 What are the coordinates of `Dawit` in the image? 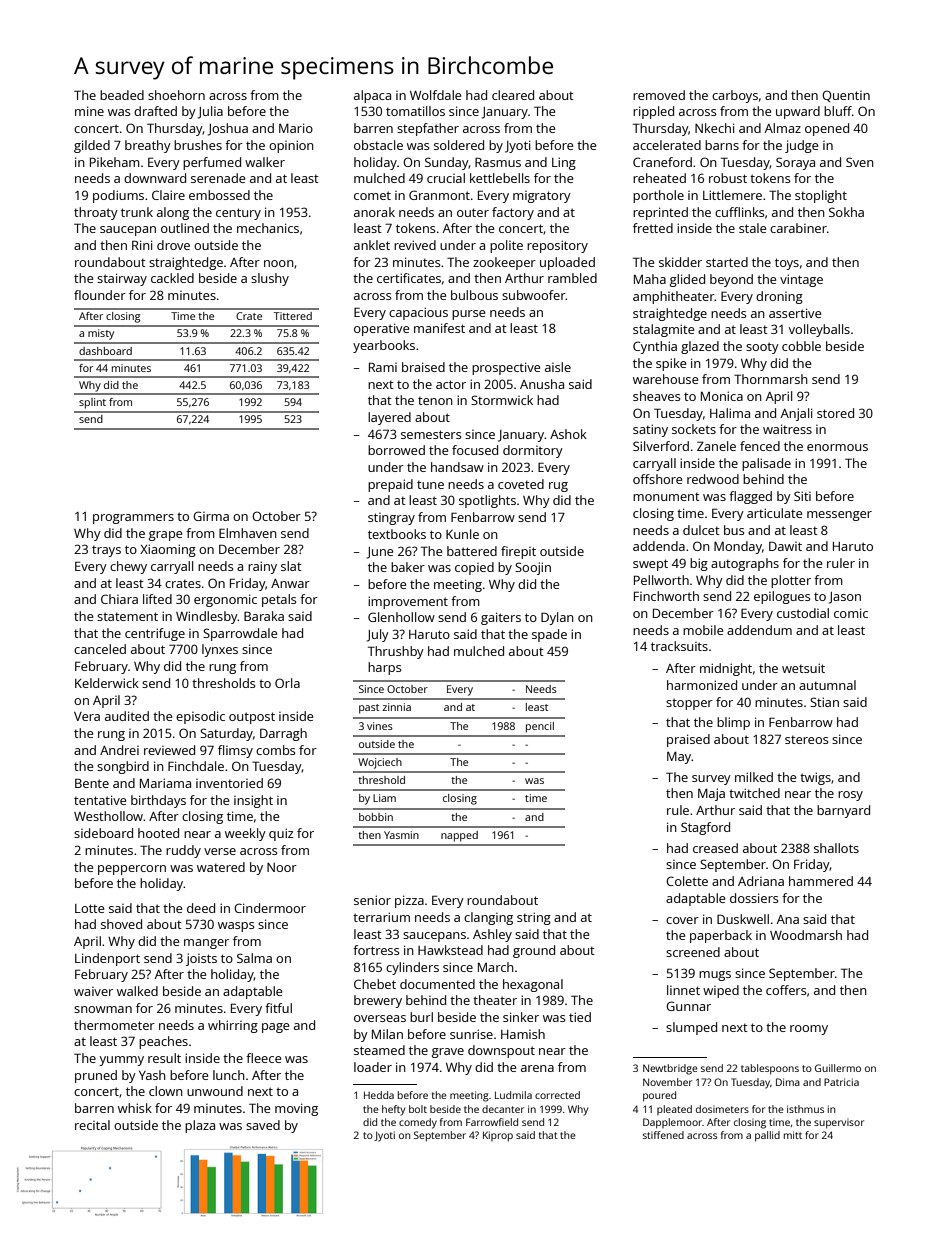 It's located at (785, 546).
